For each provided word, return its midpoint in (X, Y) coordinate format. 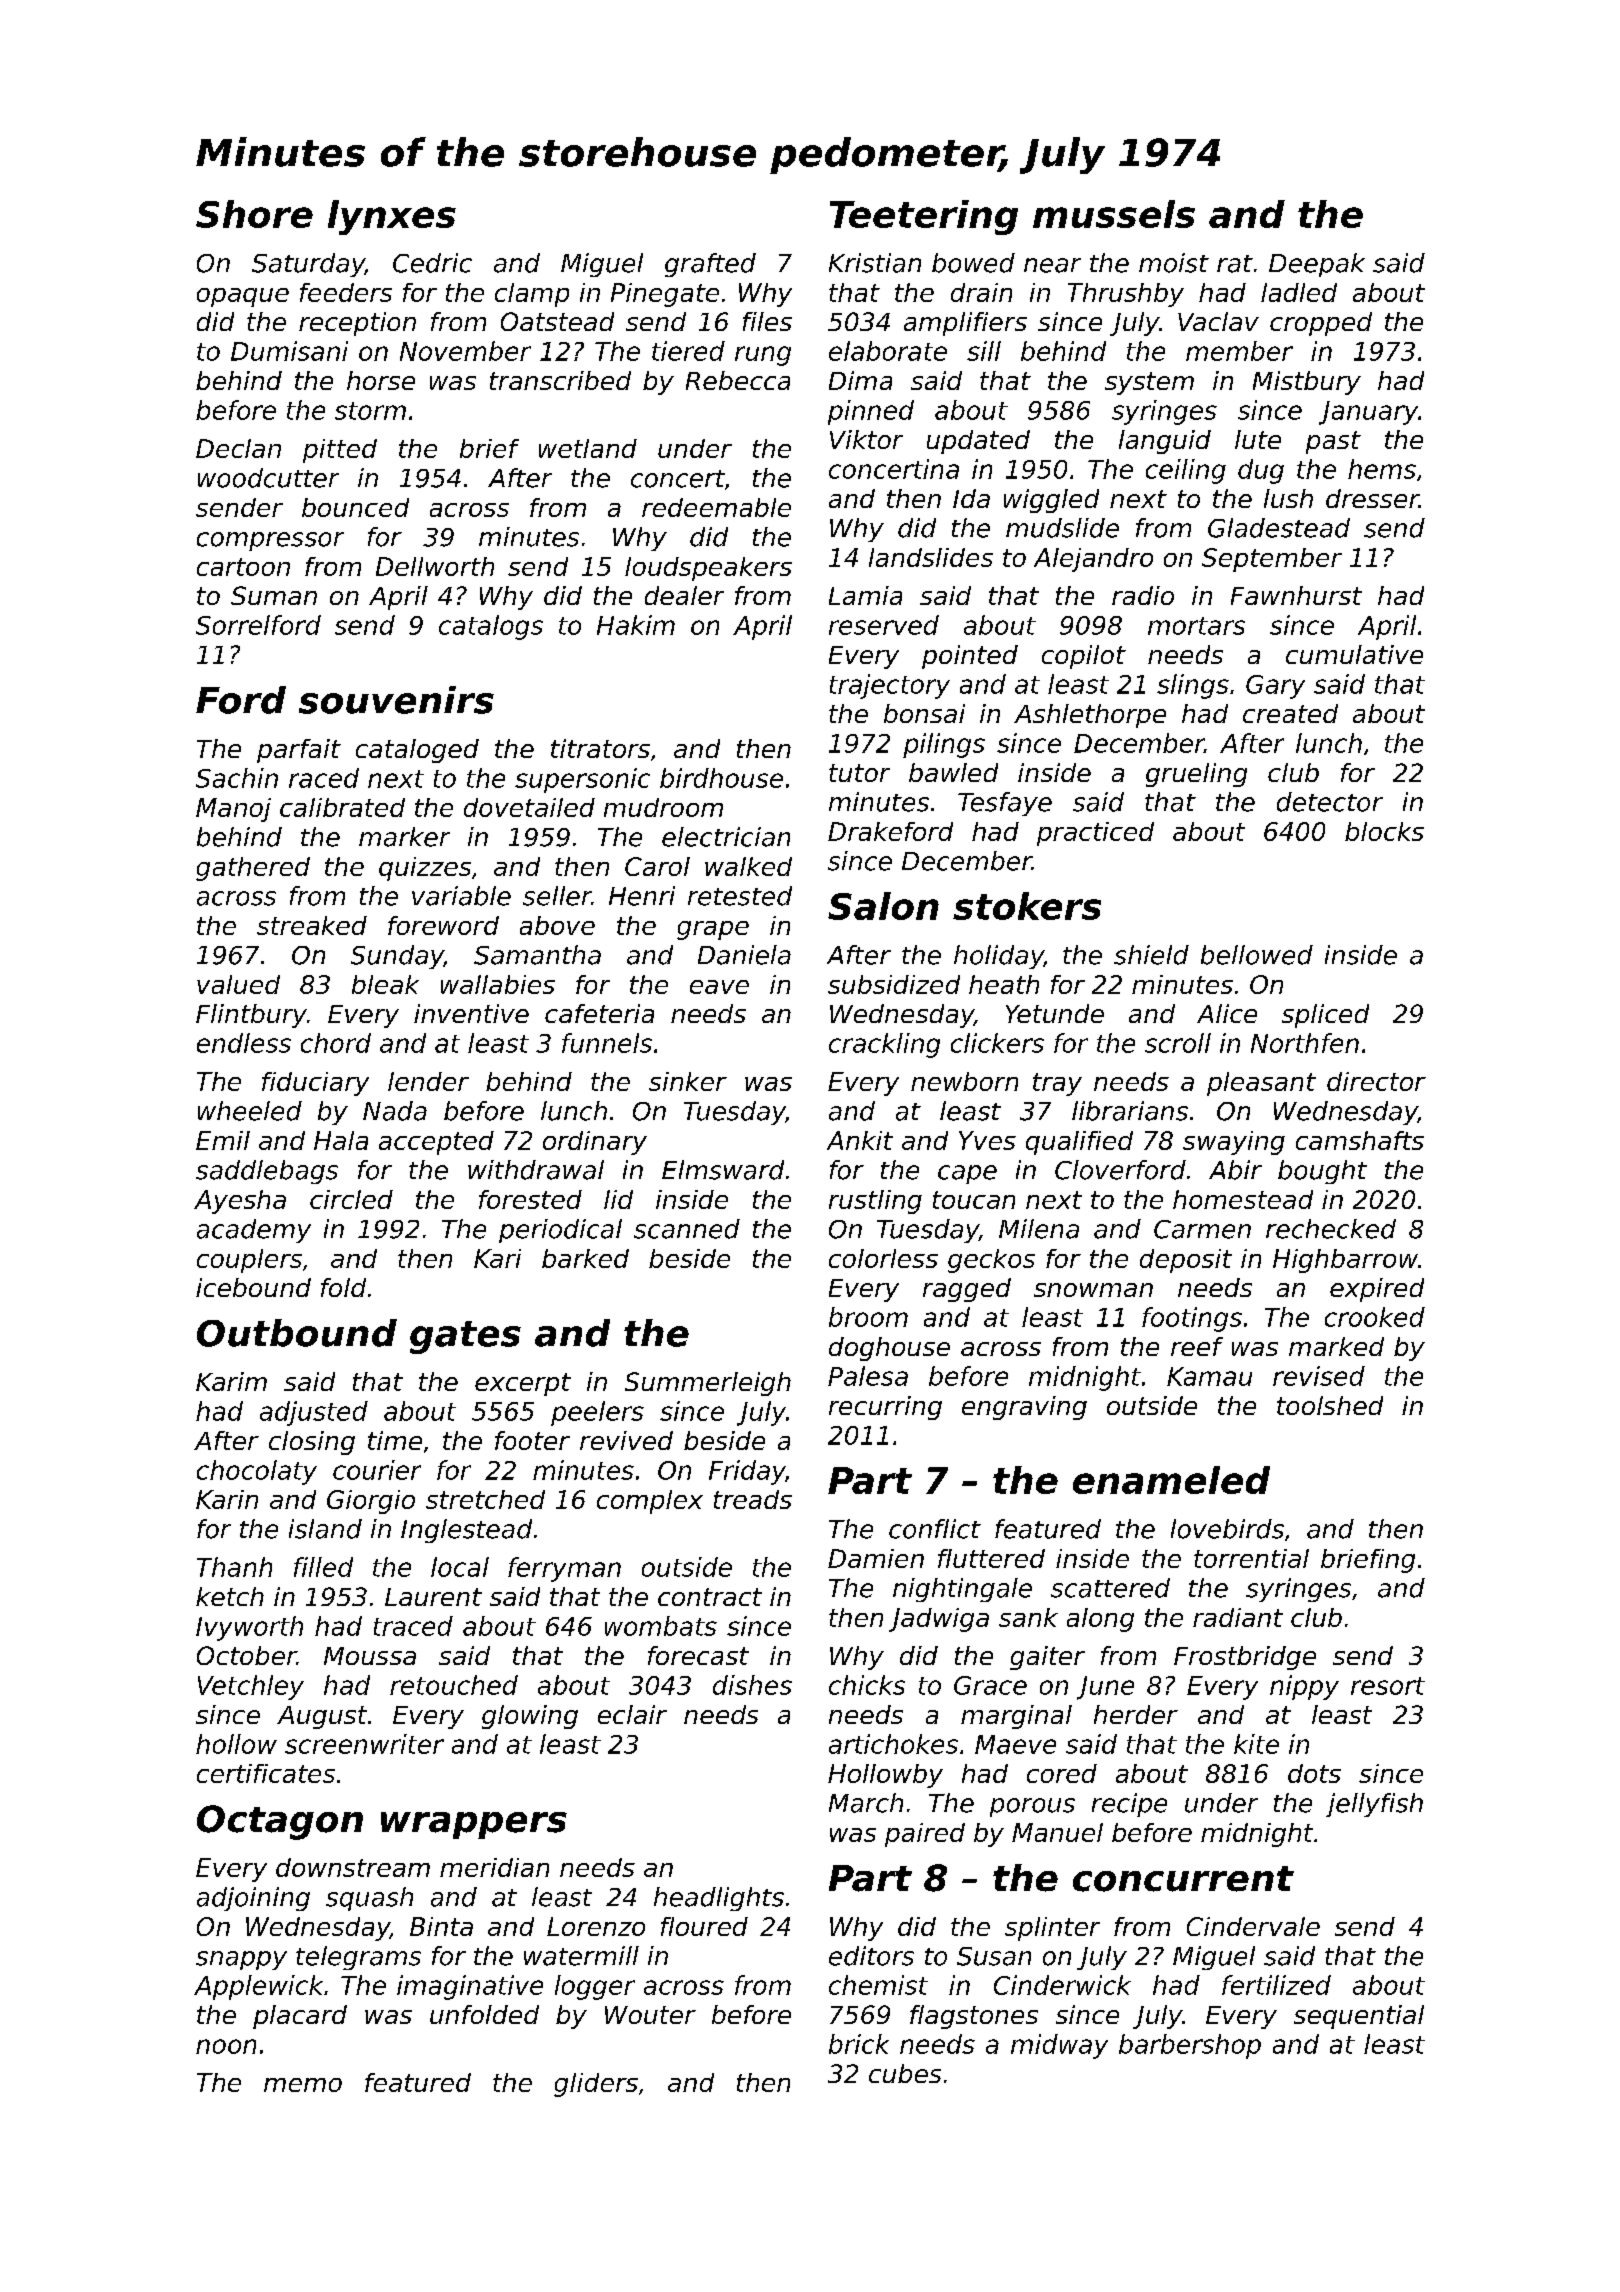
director (1376, 1081)
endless (244, 1043)
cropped (1321, 324)
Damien (876, 1558)
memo (303, 2085)
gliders (596, 2085)
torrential (1251, 1558)
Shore (254, 214)
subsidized (894, 984)
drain (981, 292)
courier (377, 1470)
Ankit (860, 1140)
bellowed (1257, 955)
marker (404, 837)
